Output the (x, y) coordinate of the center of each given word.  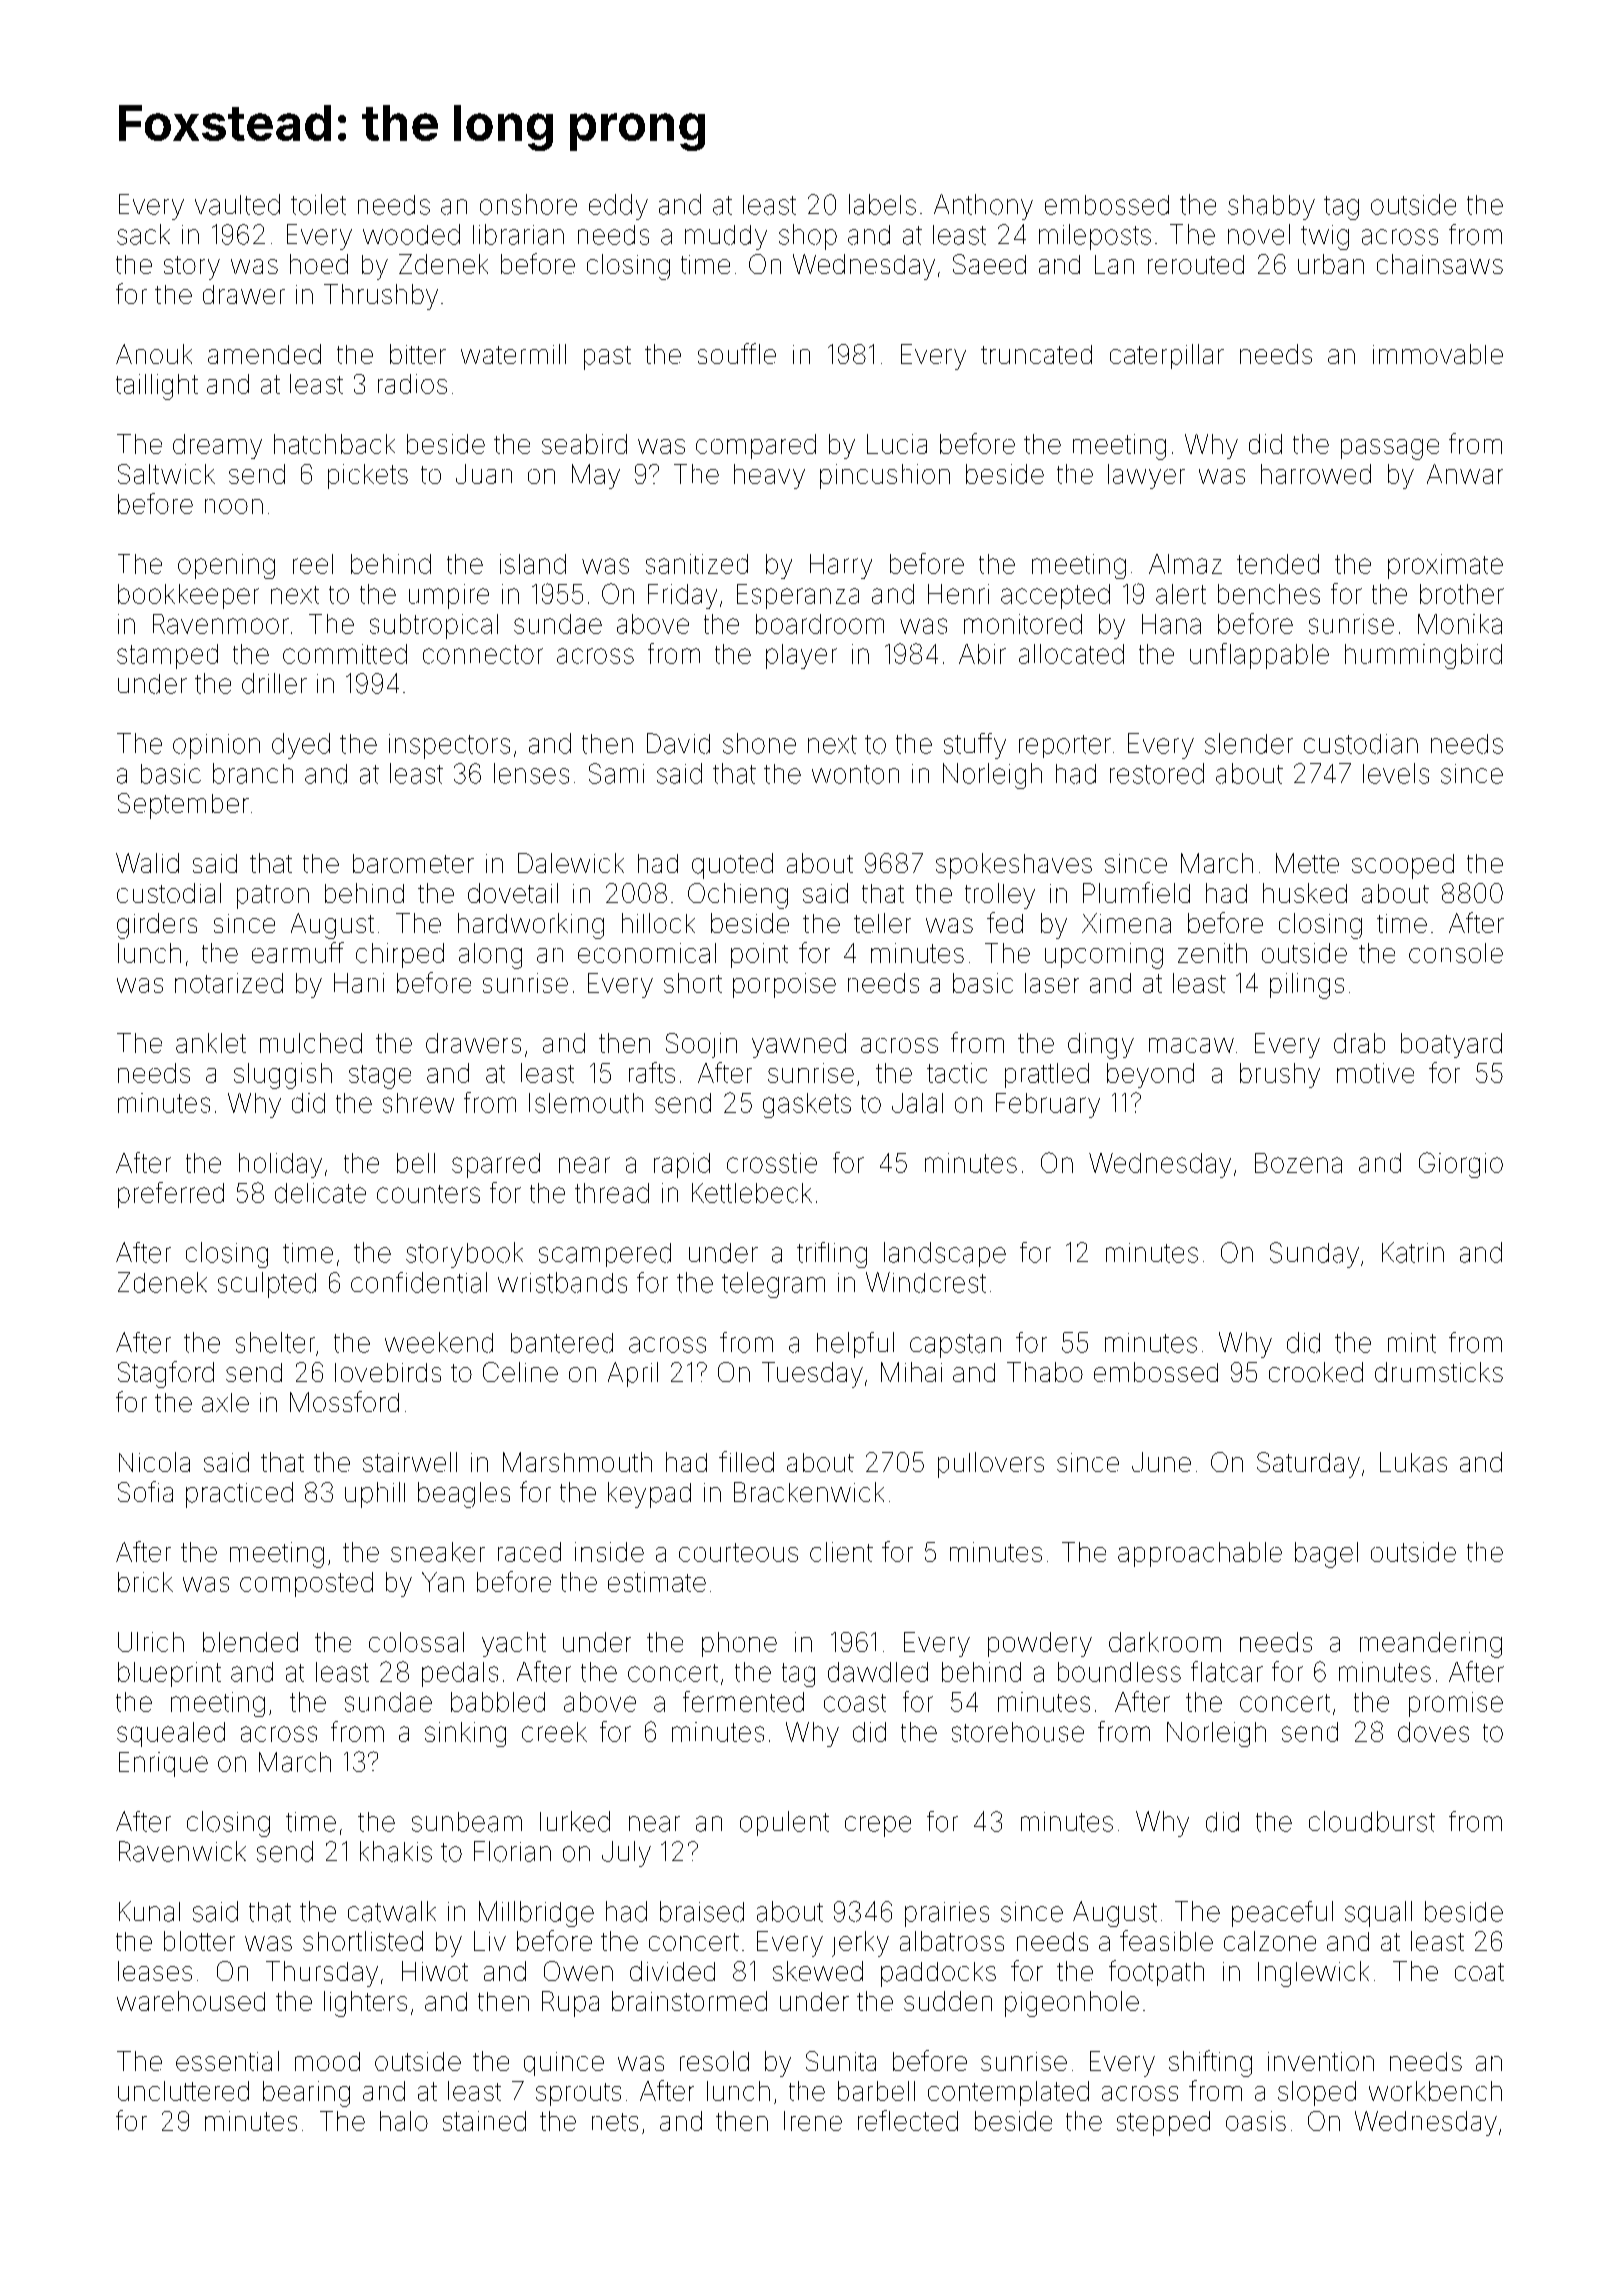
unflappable (1259, 656)
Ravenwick (182, 1851)
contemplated (1008, 2093)
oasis (1256, 2121)
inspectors (449, 746)
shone (759, 743)
